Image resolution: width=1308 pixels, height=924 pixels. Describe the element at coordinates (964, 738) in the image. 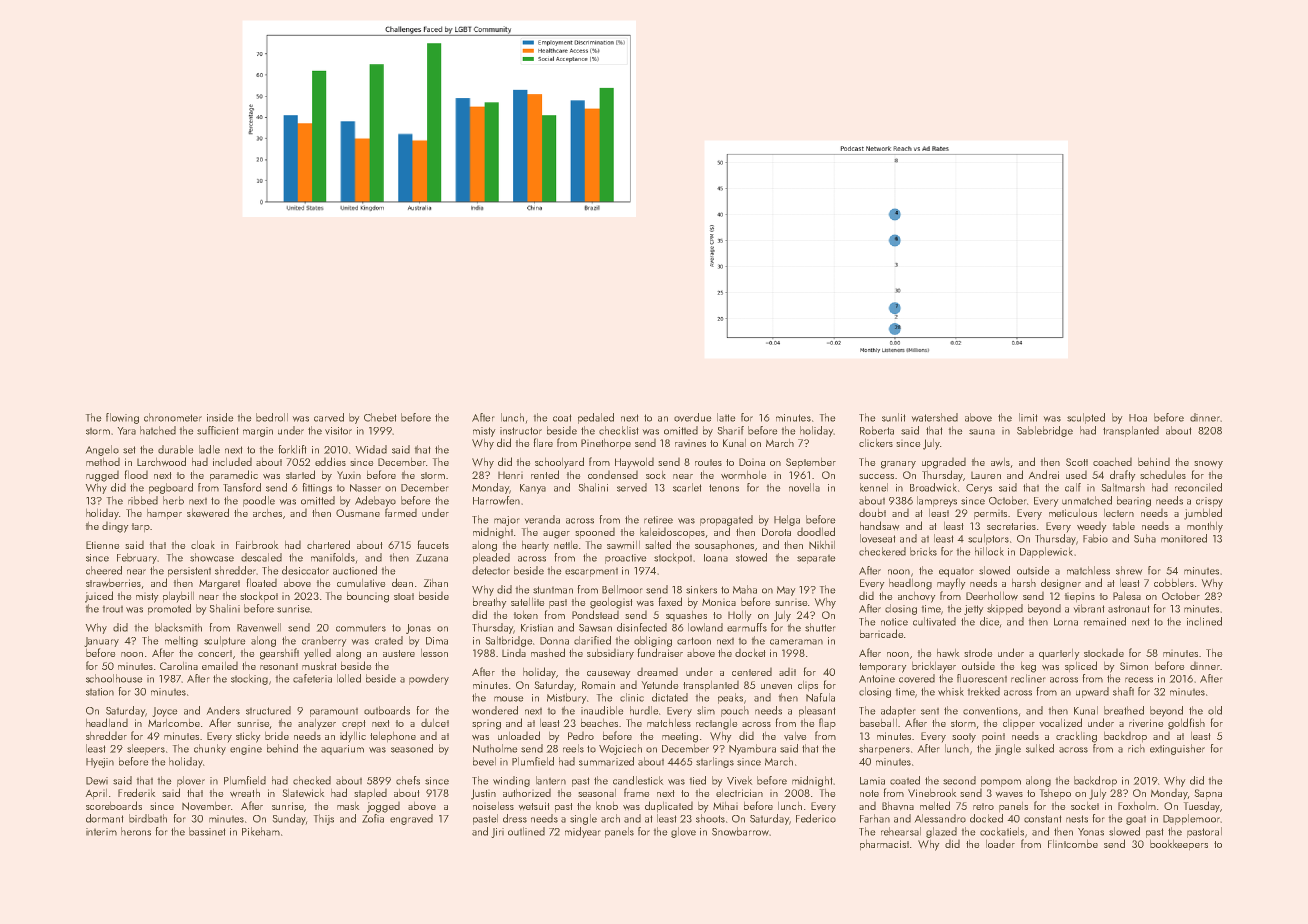

I see `sooty` at that location.
